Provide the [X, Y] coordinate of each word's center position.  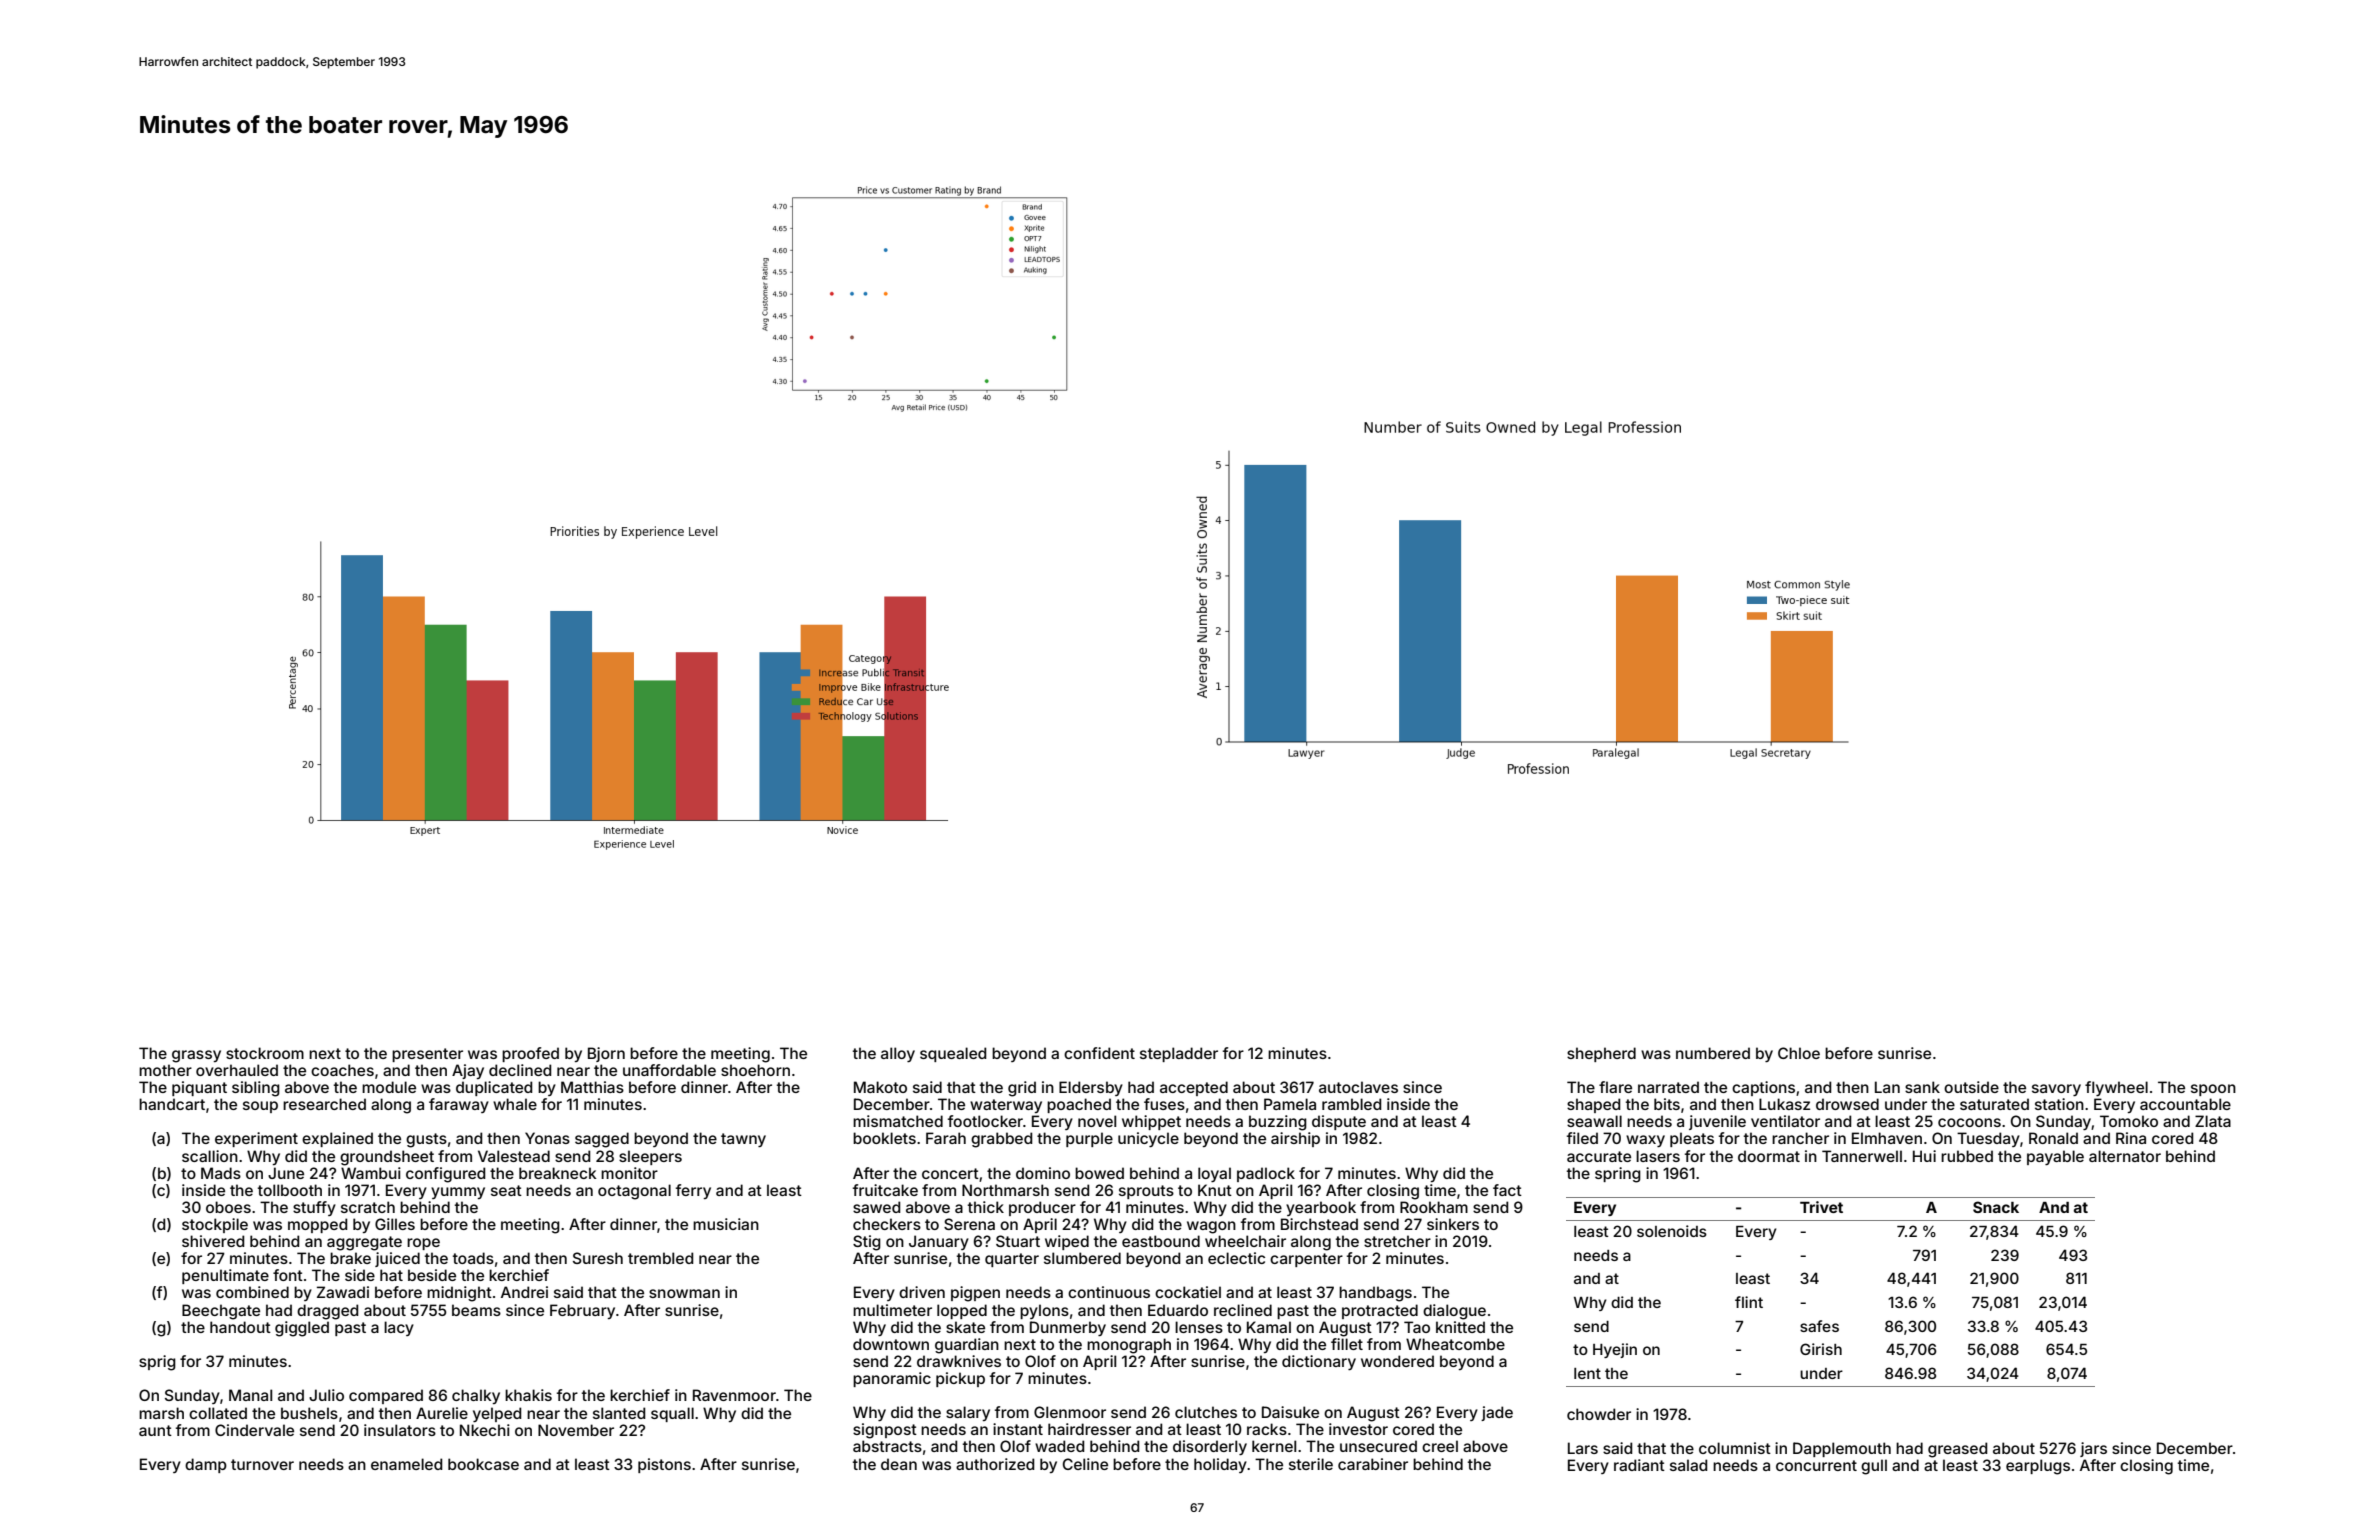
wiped [1067, 1242]
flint [1749, 1302]
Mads [221, 1173]
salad [1689, 1465]
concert [950, 1173]
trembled [661, 1258]
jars [2093, 1449]
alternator [2125, 1156]
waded [1060, 1446]
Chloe [1799, 1053]
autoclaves [1358, 1087]
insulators [400, 1430]
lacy [399, 1328]
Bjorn [606, 1054]
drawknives [959, 1361]
